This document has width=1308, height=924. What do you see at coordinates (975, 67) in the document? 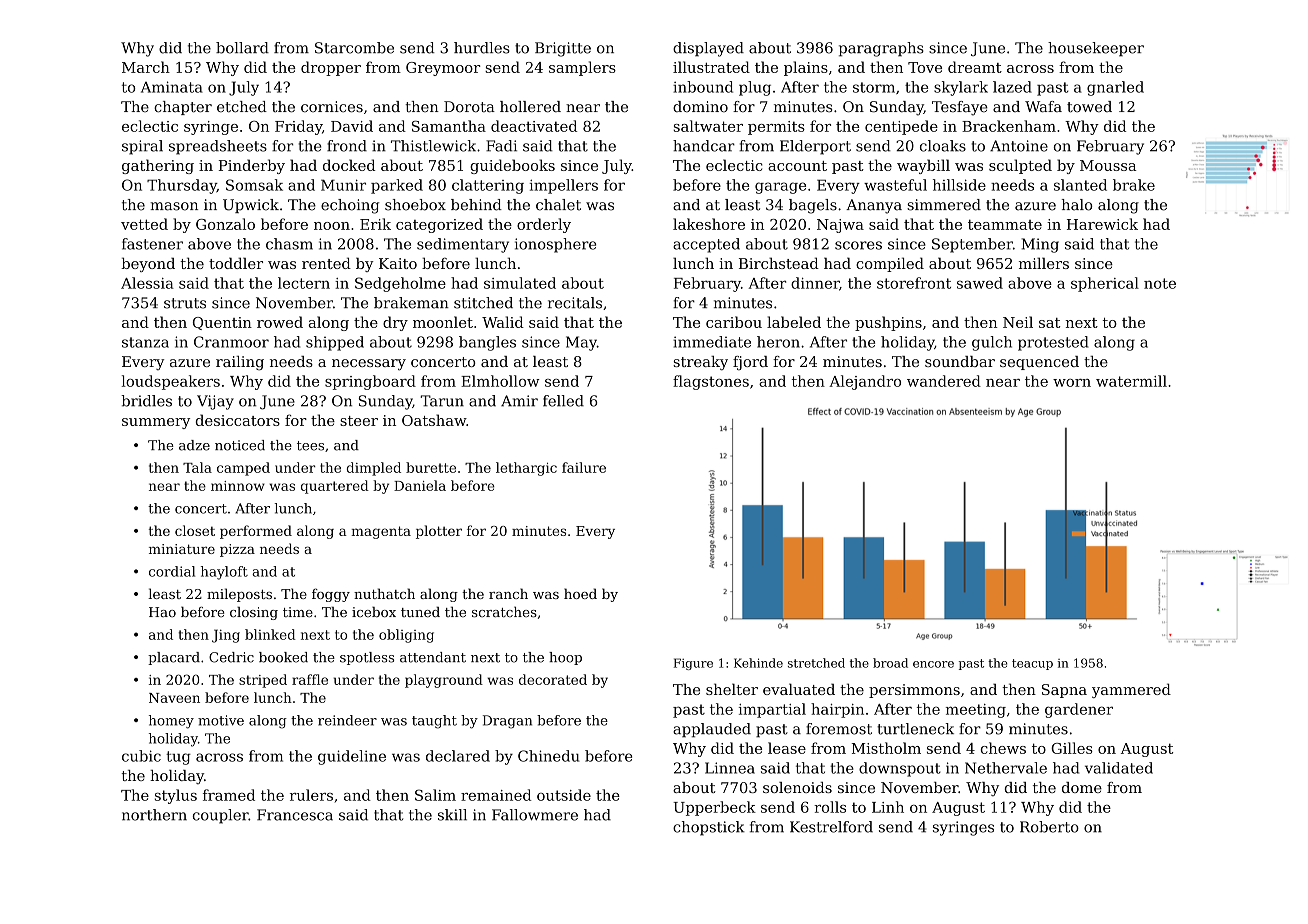
I see `dreamt` at bounding box center [975, 67].
